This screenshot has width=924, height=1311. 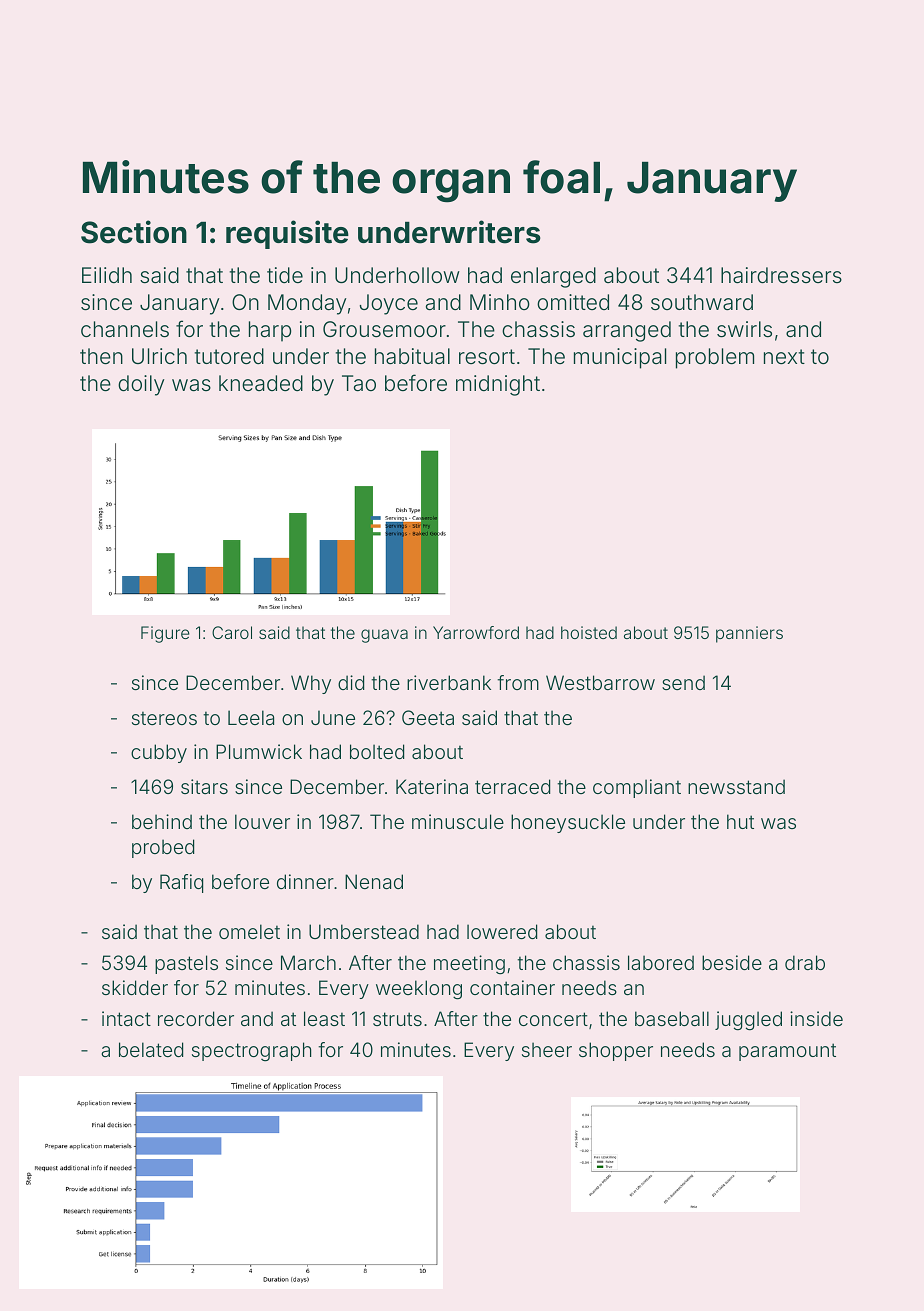 I want to click on hairdressers, so click(x=781, y=275).
